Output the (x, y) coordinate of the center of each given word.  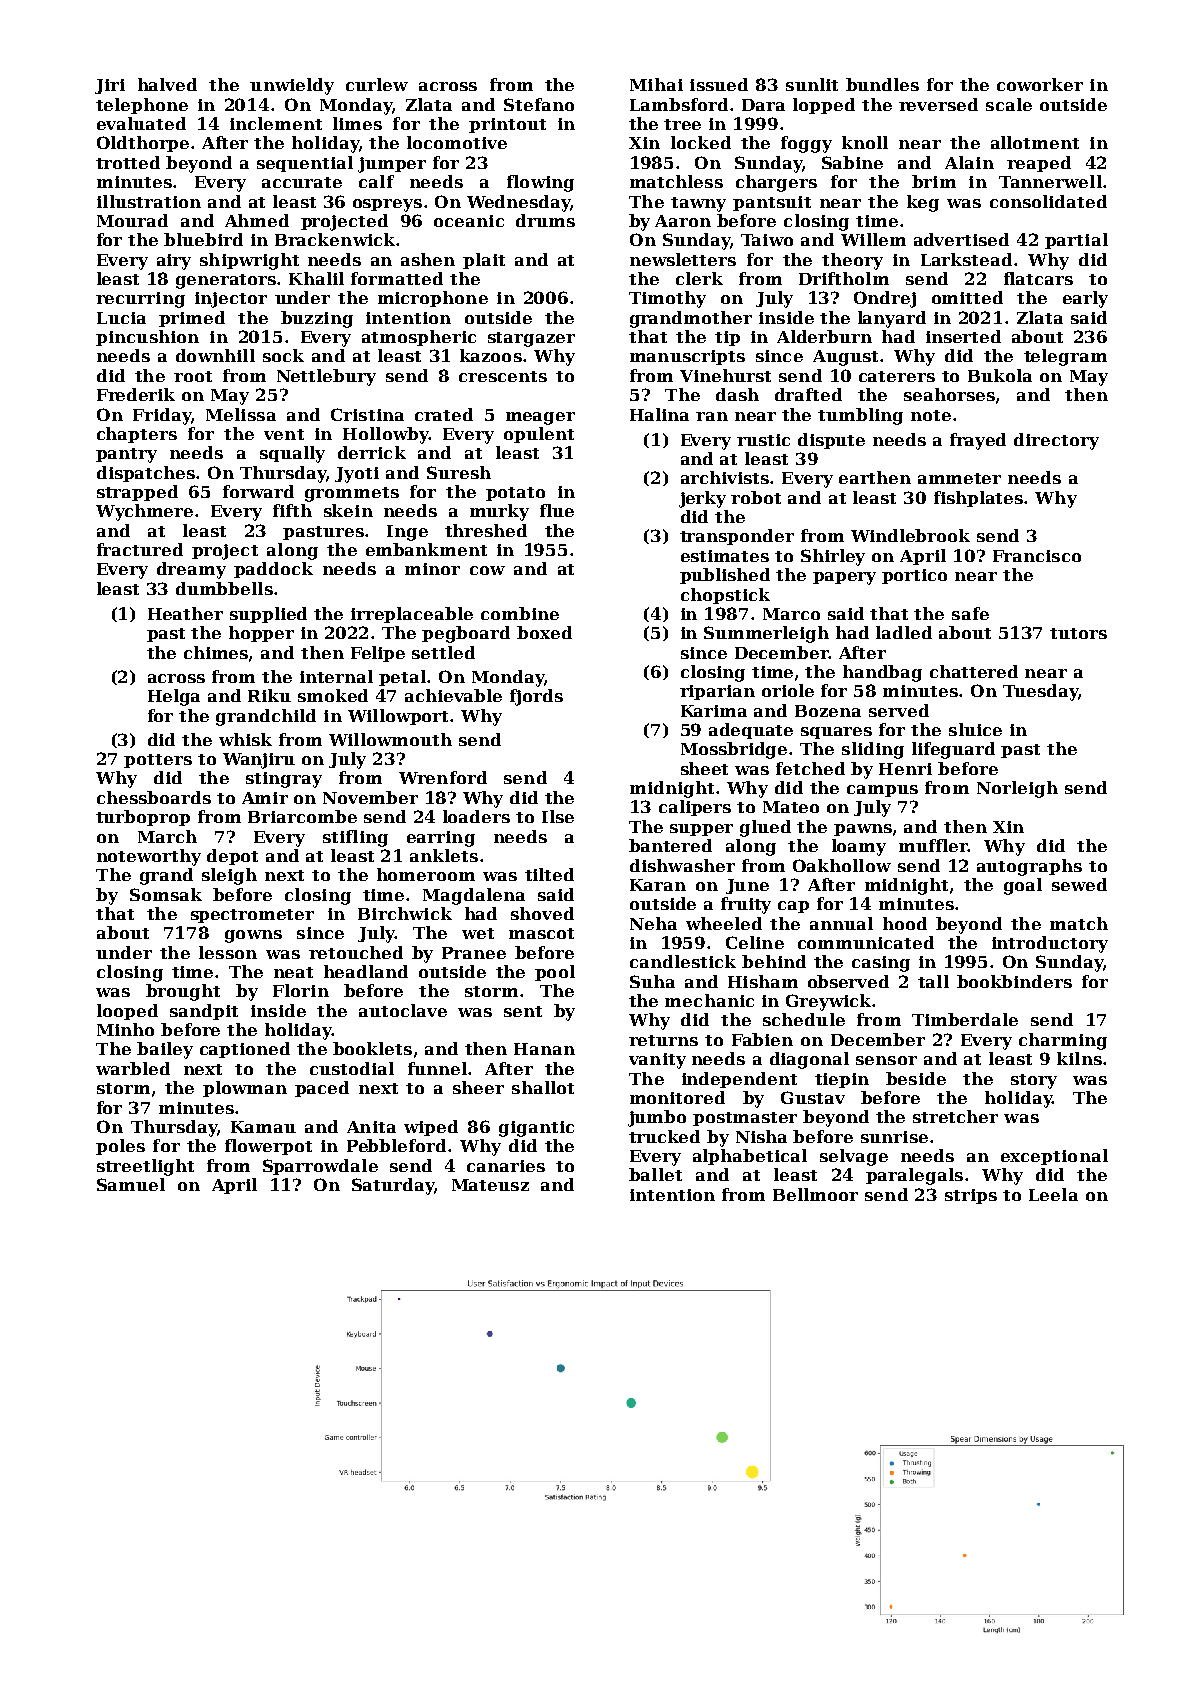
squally (292, 454)
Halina (659, 414)
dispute (831, 441)
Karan (658, 885)
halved (167, 84)
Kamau (263, 1127)
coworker (1040, 84)
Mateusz (490, 1185)
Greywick (828, 1002)
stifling (355, 838)
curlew (377, 84)
